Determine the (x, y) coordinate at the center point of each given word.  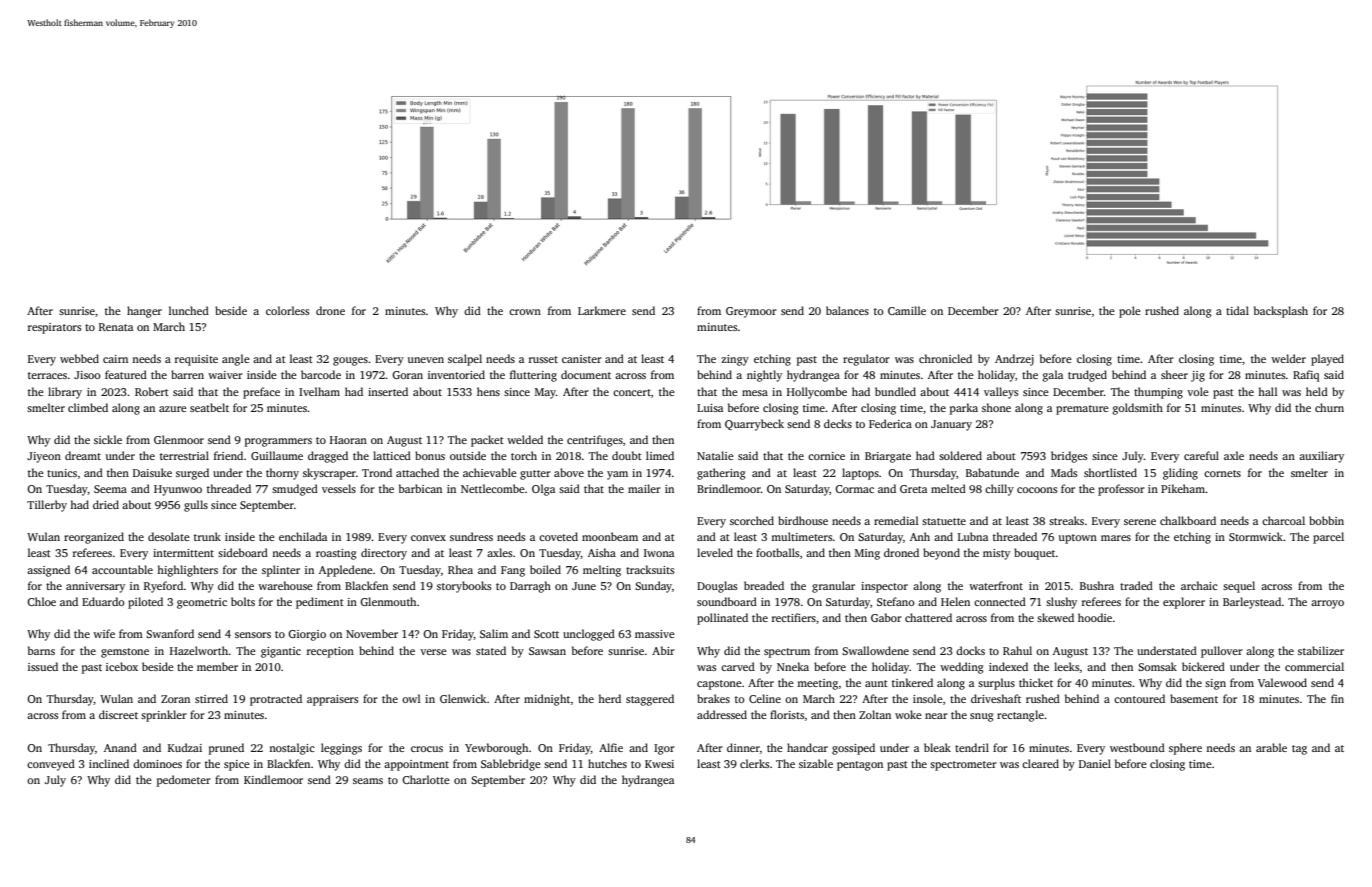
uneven (426, 360)
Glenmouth (388, 601)
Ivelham (319, 391)
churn (1329, 407)
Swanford (170, 633)
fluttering (533, 376)
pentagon (860, 766)
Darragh (530, 587)
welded (525, 439)
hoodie (1095, 617)
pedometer (184, 781)
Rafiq (1306, 376)
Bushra (1097, 585)
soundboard (727, 601)
